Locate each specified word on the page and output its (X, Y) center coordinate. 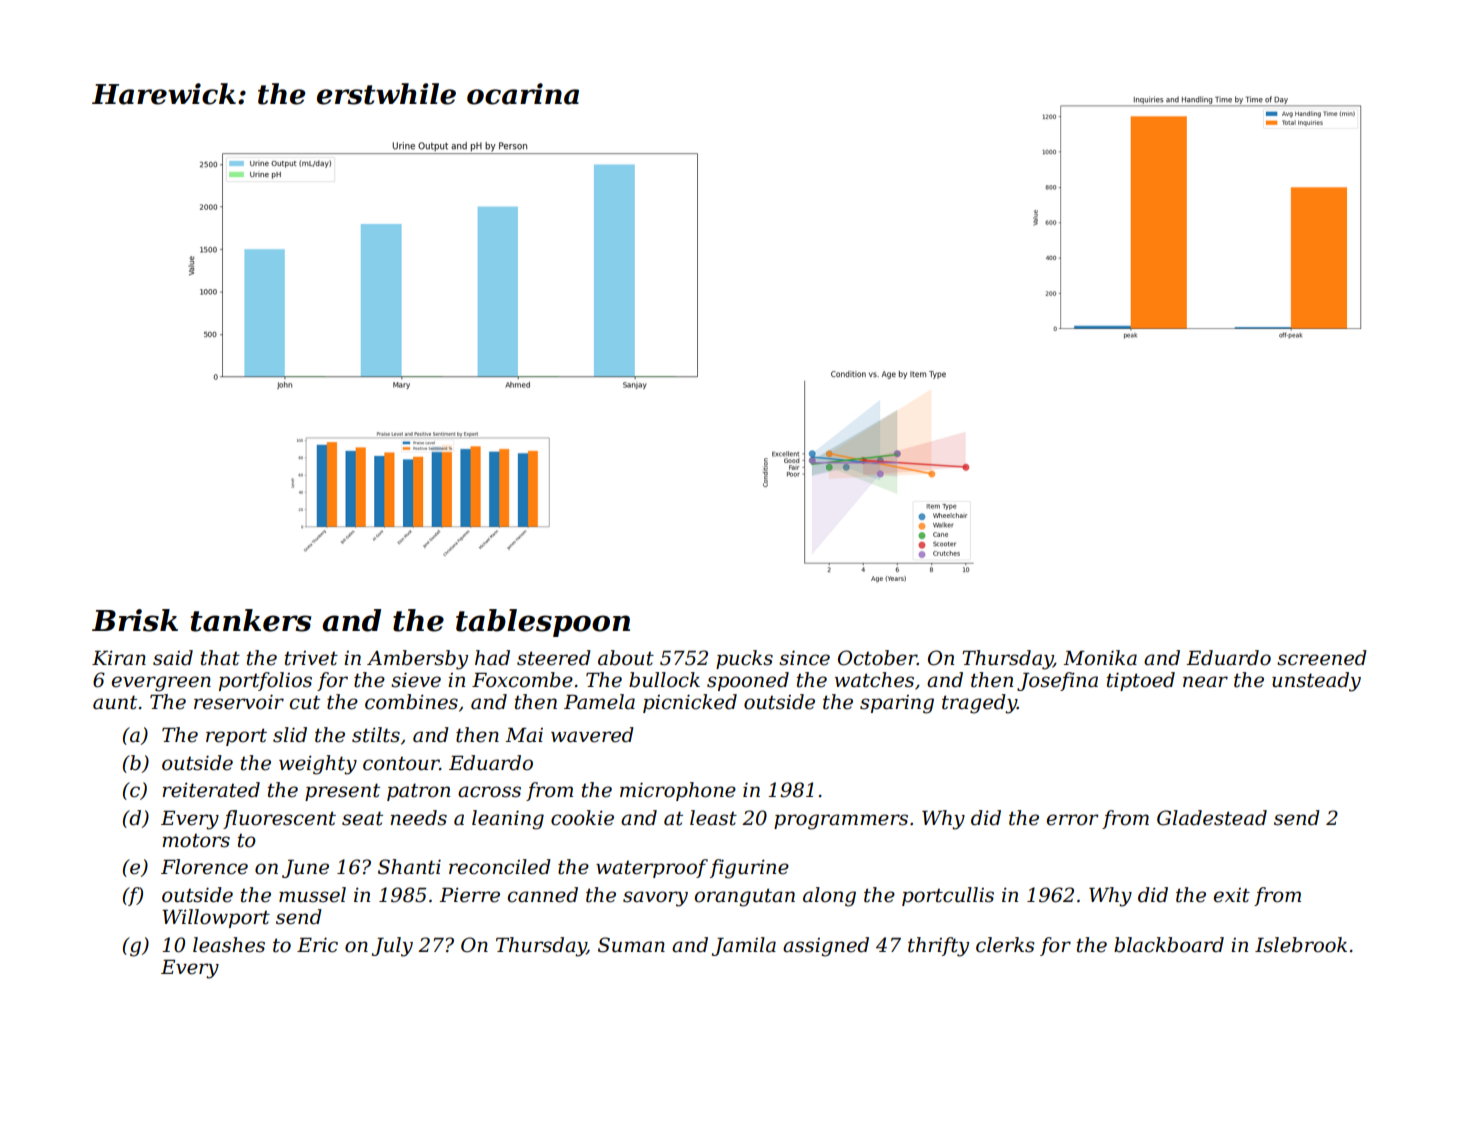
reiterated (211, 790)
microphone (678, 791)
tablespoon (543, 623)
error (1072, 820)
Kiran (119, 658)
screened (1322, 658)
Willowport (216, 918)
